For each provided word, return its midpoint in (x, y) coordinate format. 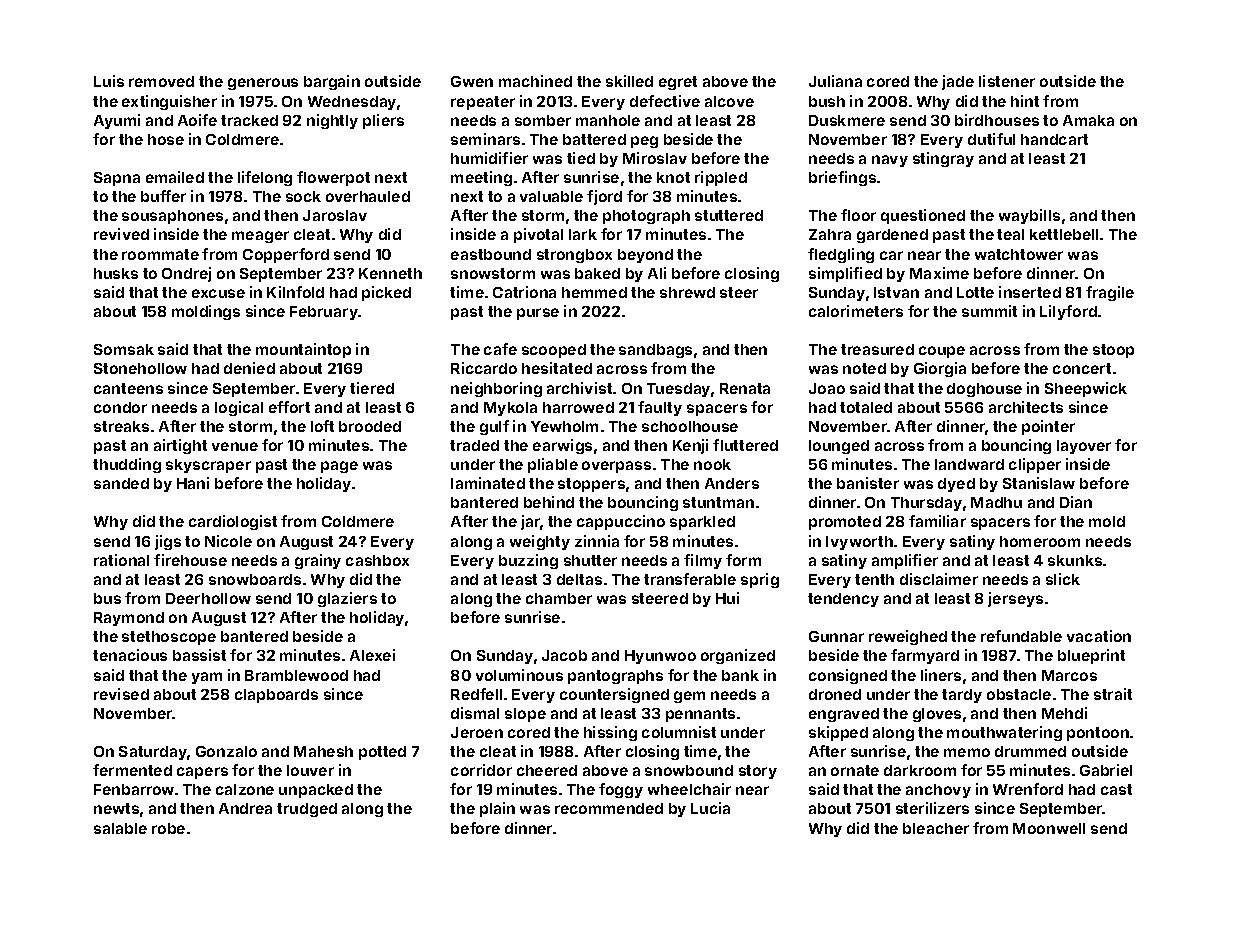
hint (1025, 101)
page (339, 467)
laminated (488, 483)
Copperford (286, 255)
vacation (1099, 636)
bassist (199, 655)
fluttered (745, 445)
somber (543, 120)
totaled (866, 407)
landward (969, 464)
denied (249, 368)
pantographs (615, 677)
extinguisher (169, 102)
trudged (307, 810)
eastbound (491, 254)
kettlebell (1064, 234)
